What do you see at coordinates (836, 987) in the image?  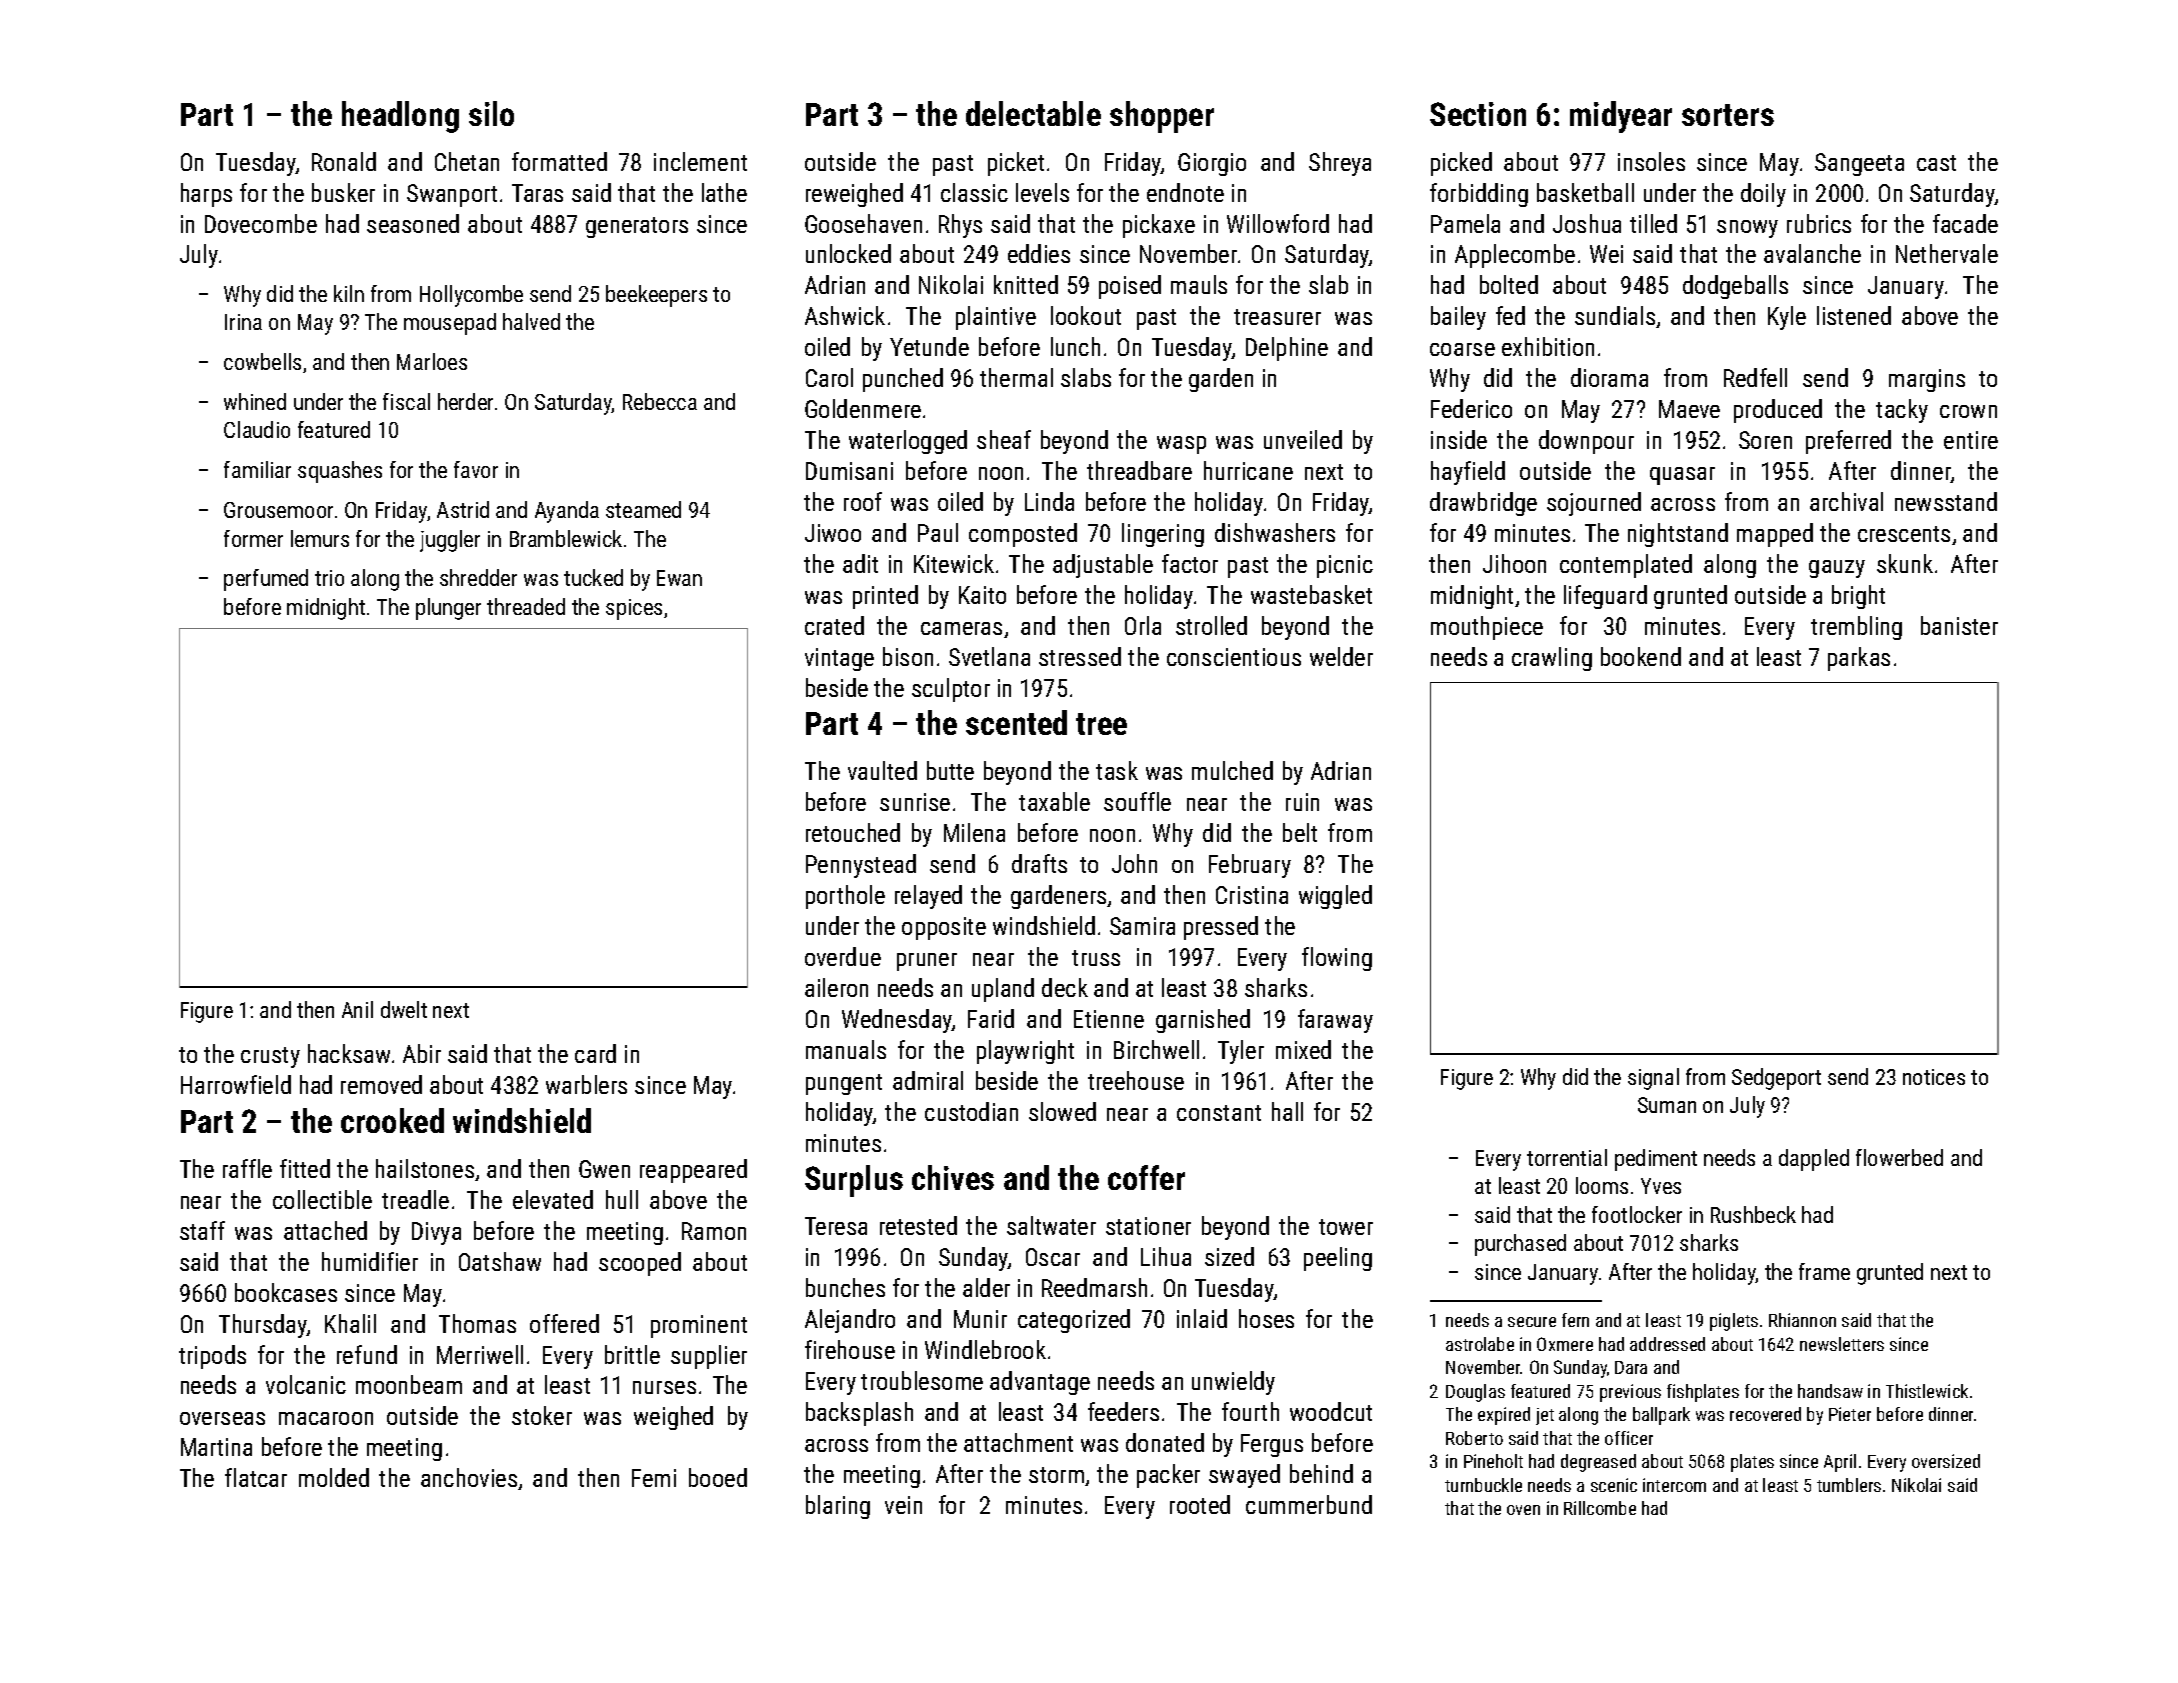 I see `aileron` at bounding box center [836, 987].
